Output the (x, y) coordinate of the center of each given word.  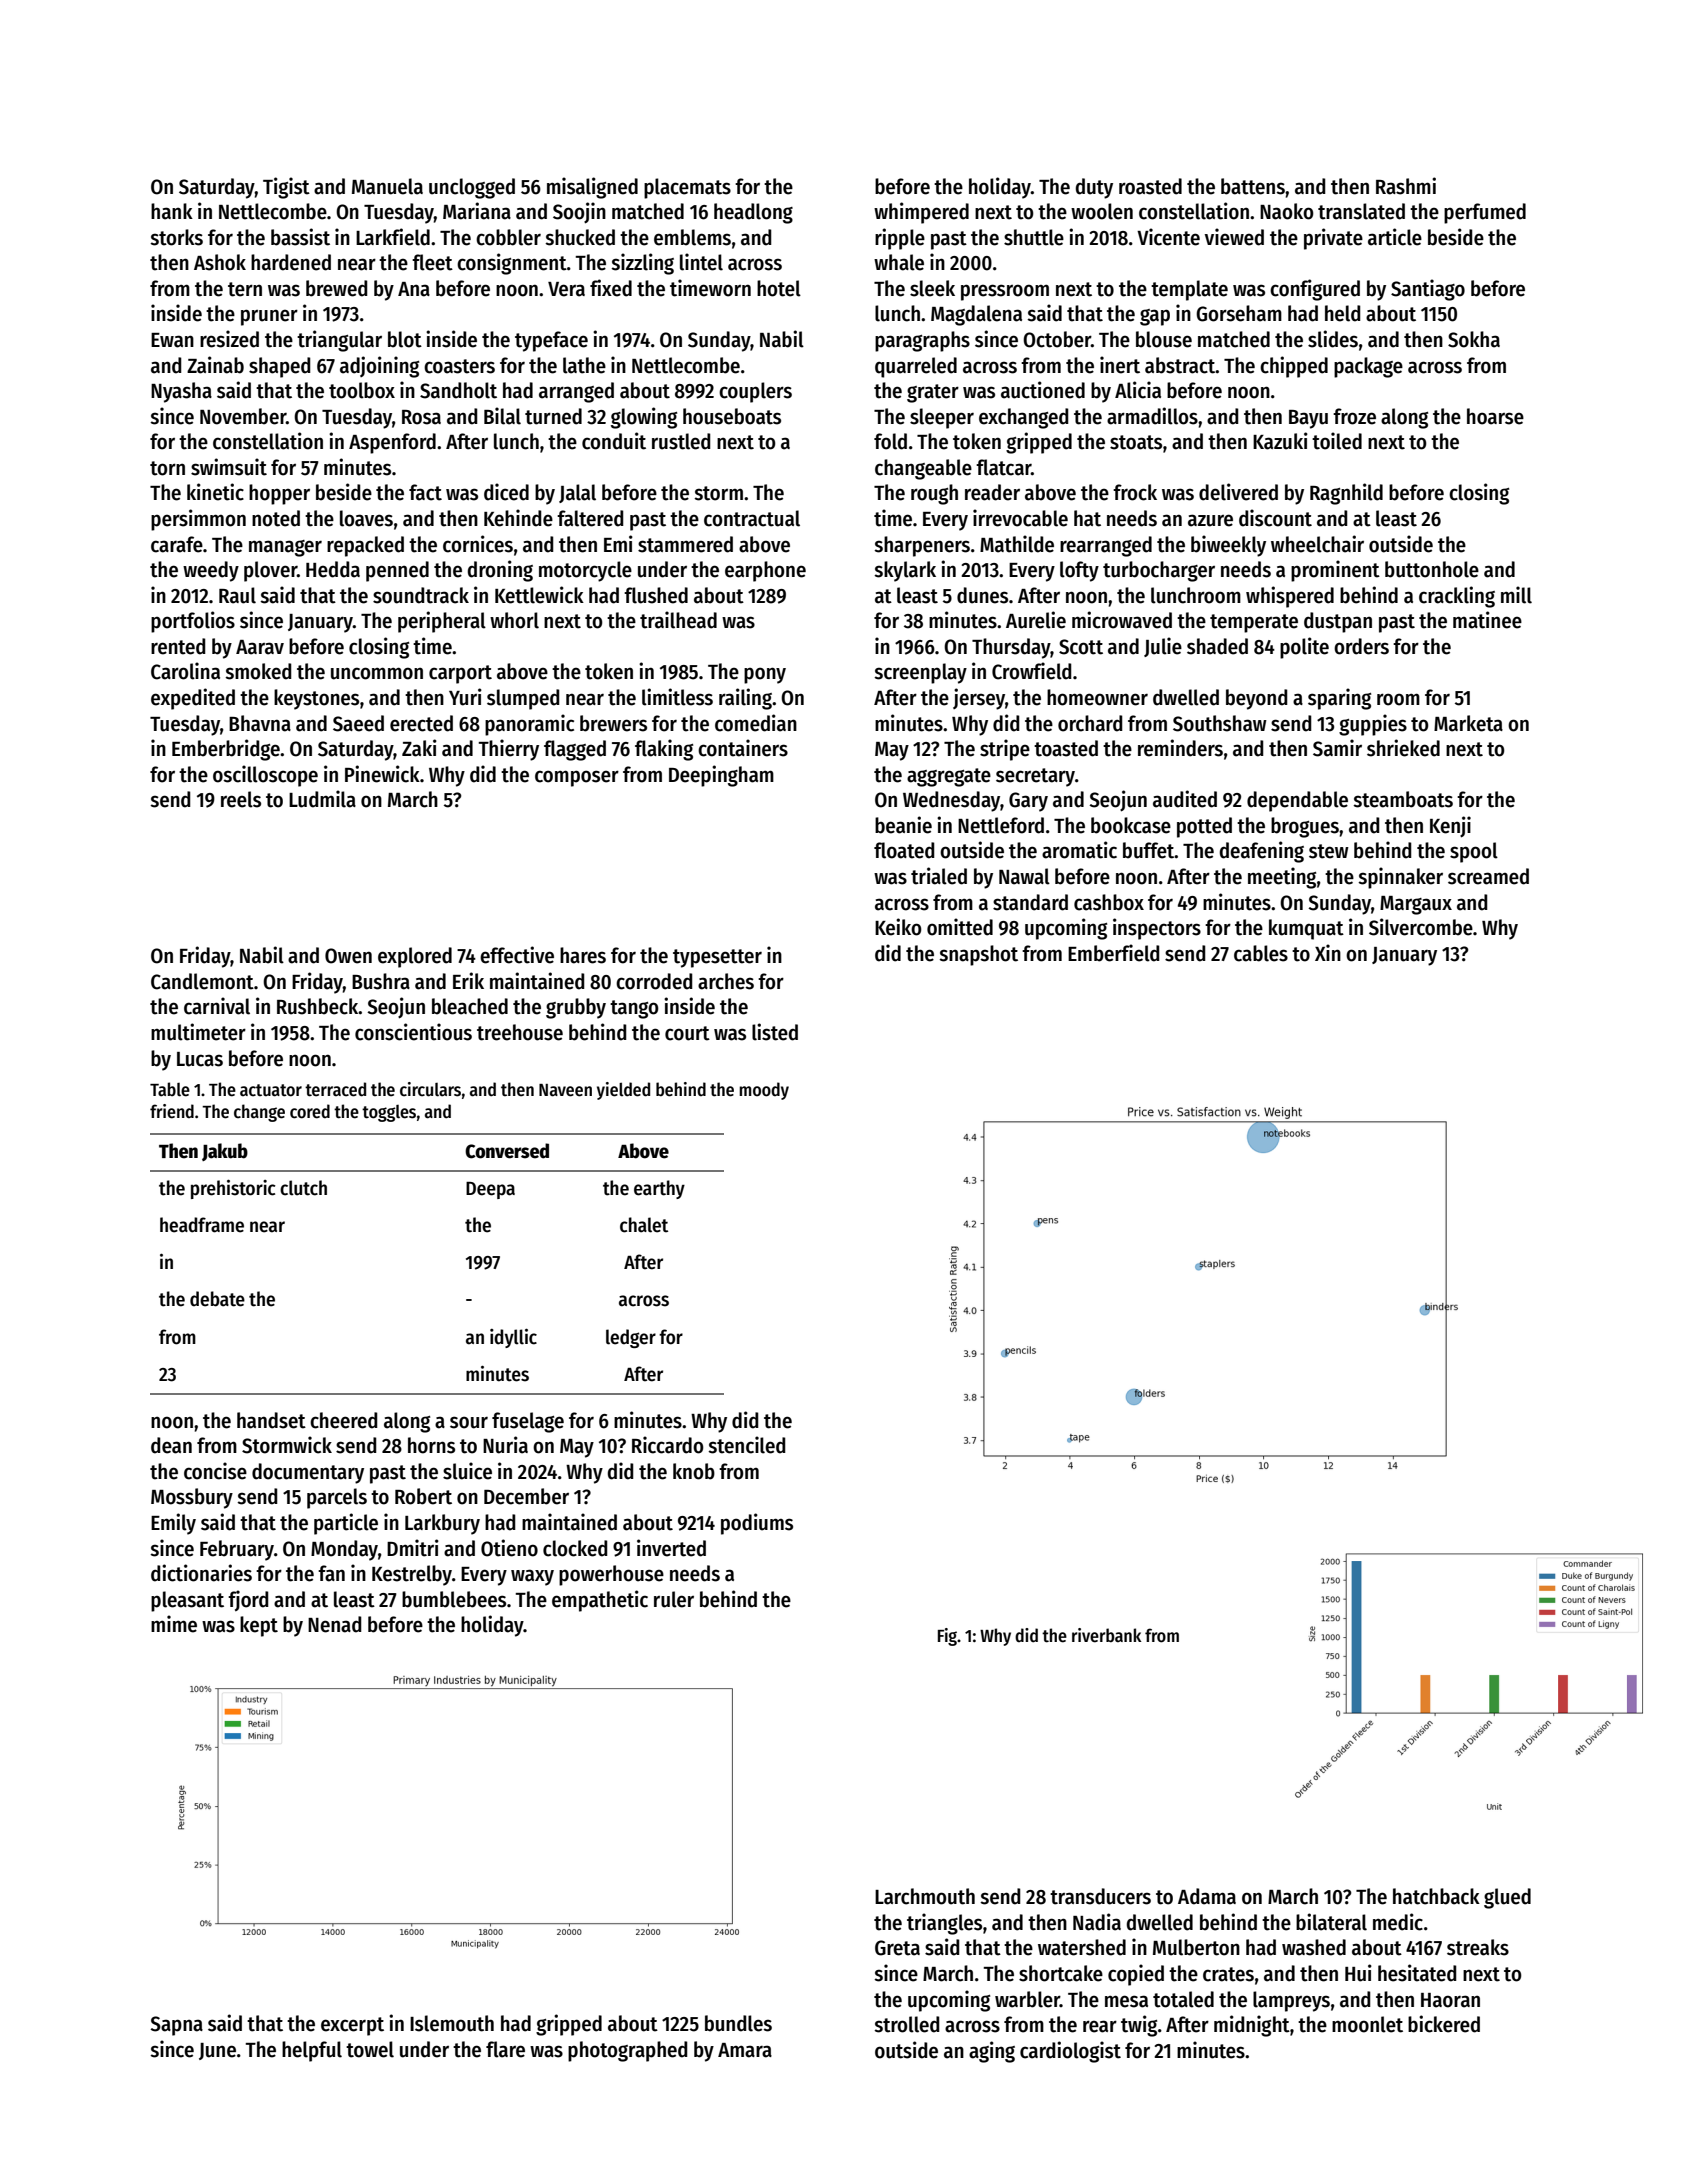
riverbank (1107, 1635)
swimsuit (229, 467)
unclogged (472, 188)
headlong (753, 213)
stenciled (746, 1445)
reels (241, 799)
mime (174, 1624)
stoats (1136, 442)
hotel (779, 288)
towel (370, 2049)
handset (271, 1420)
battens (1253, 186)
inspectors (1157, 929)
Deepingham (721, 776)
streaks (1478, 1947)
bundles (738, 2023)
